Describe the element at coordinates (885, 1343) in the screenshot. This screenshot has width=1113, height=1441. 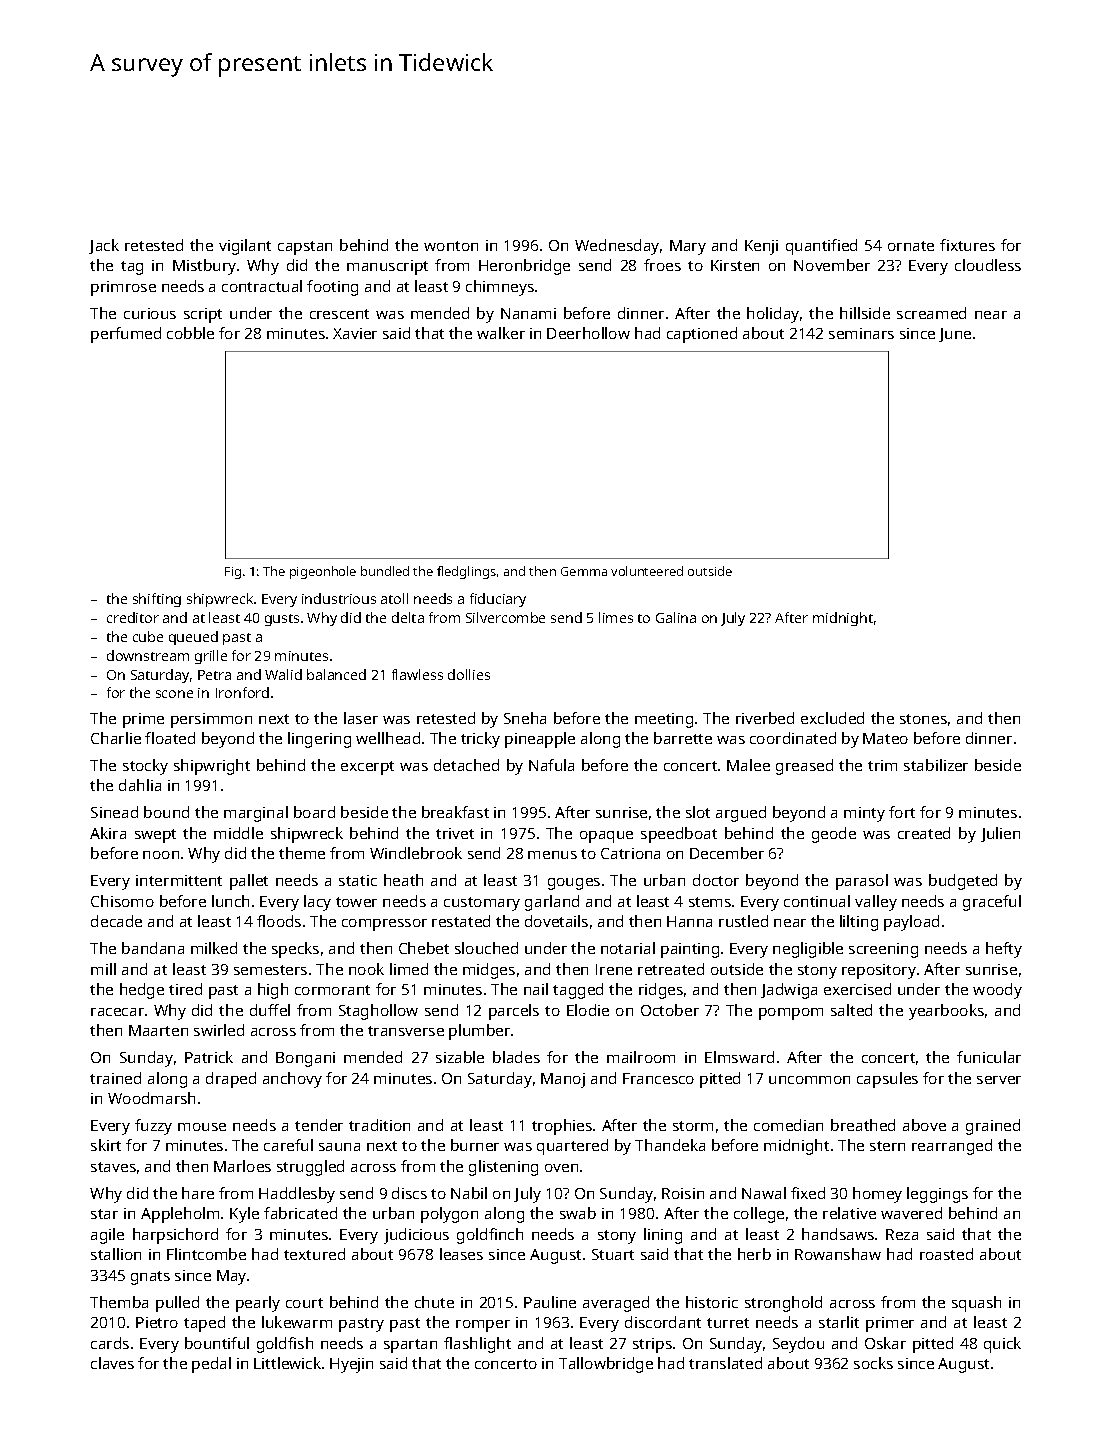
I see `Oskar` at that location.
